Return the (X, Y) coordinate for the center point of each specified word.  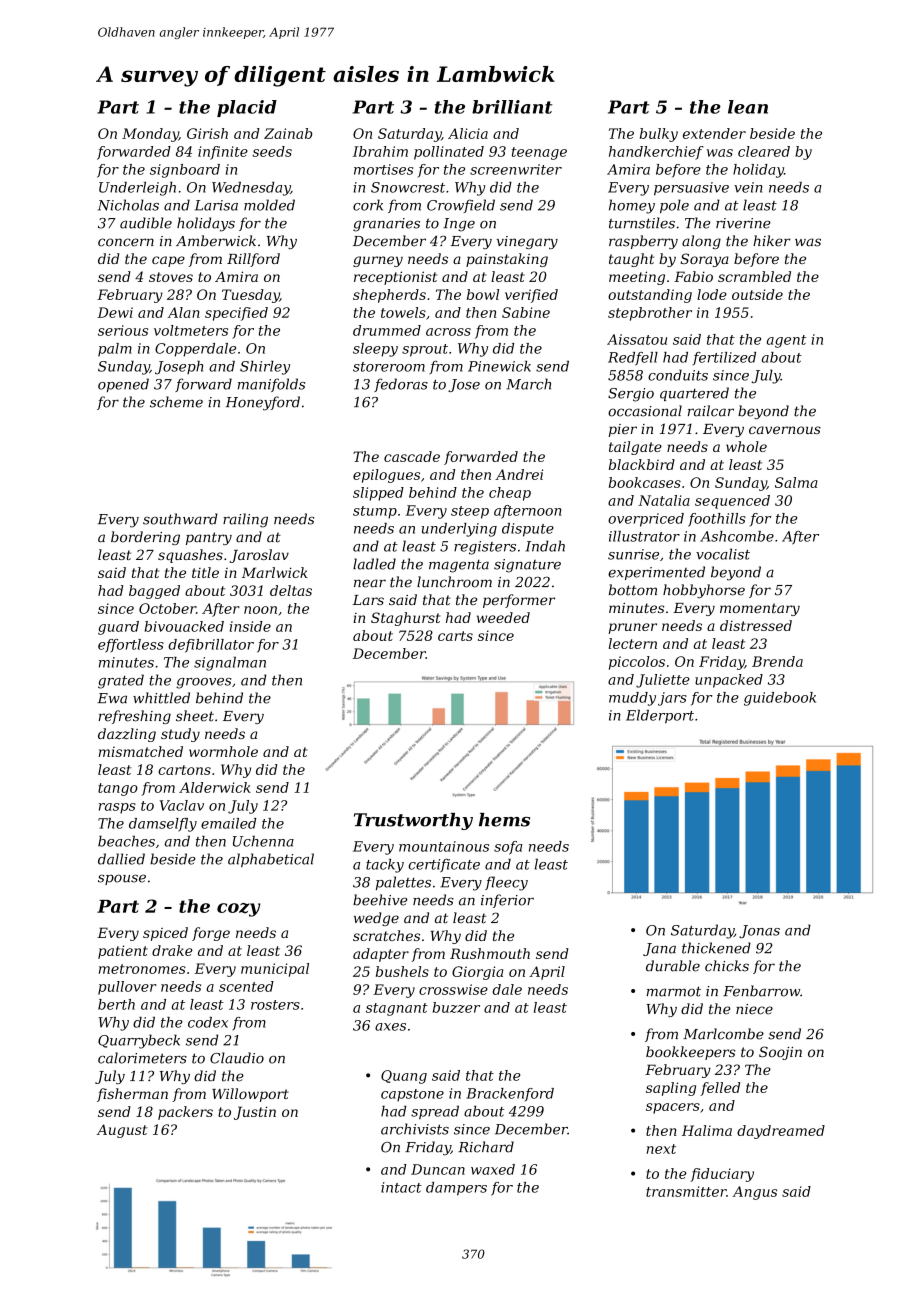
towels (403, 312)
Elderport (660, 717)
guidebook (780, 699)
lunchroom (454, 582)
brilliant (512, 107)
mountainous (444, 846)
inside (250, 626)
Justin (255, 1113)
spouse (122, 879)
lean (748, 107)
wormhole (223, 751)
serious (123, 330)
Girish (207, 133)
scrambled (754, 276)
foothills (717, 520)
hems (504, 820)
